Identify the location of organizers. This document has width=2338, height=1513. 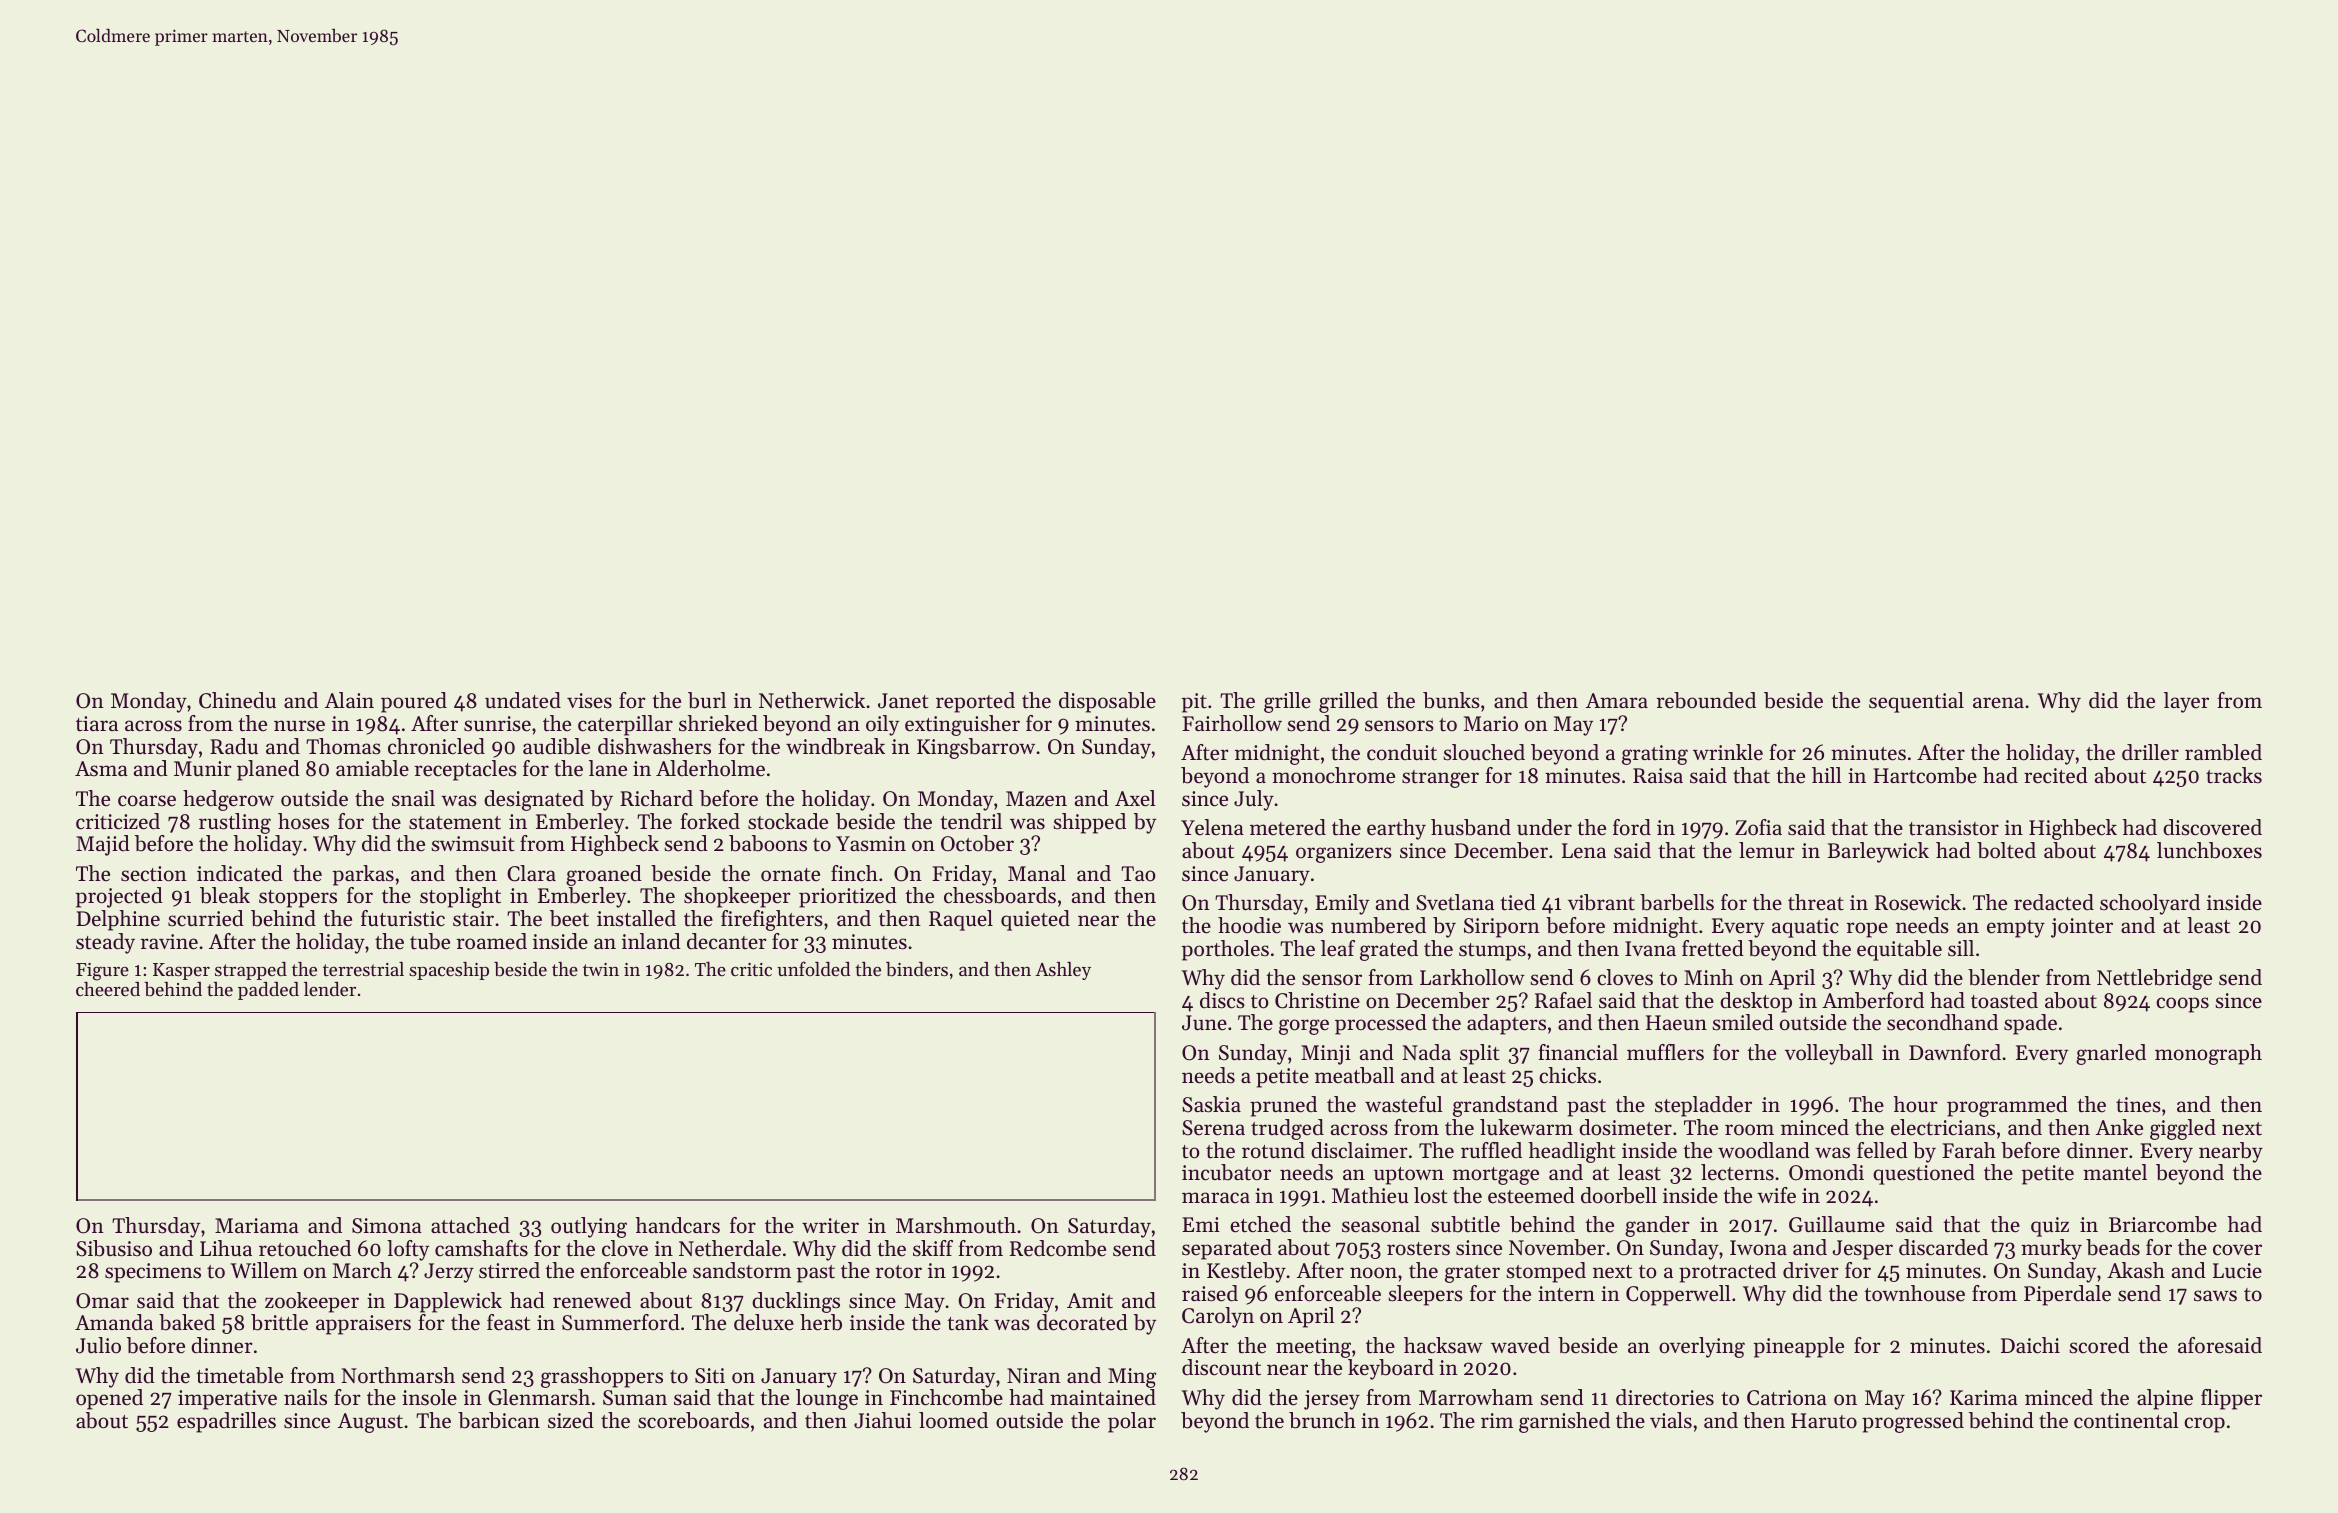
(1344, 853).
